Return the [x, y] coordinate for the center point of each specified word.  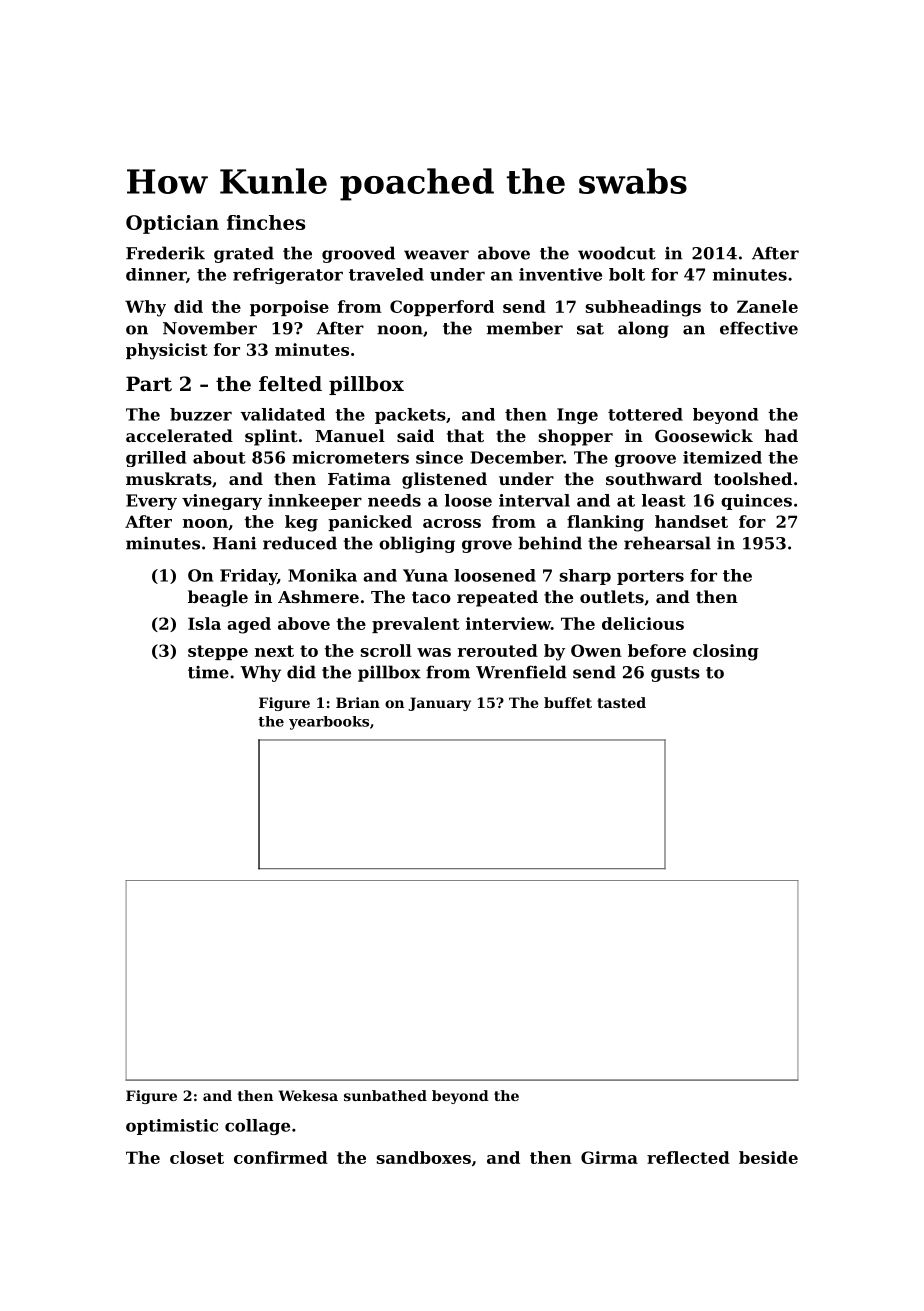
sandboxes [424, 1157]
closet [197, 1157]
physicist [167, 351]
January [439, 704]
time [208, 672]
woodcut [617, 253]
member [525, 328]
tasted [621, 702]
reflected [688, 1157]
